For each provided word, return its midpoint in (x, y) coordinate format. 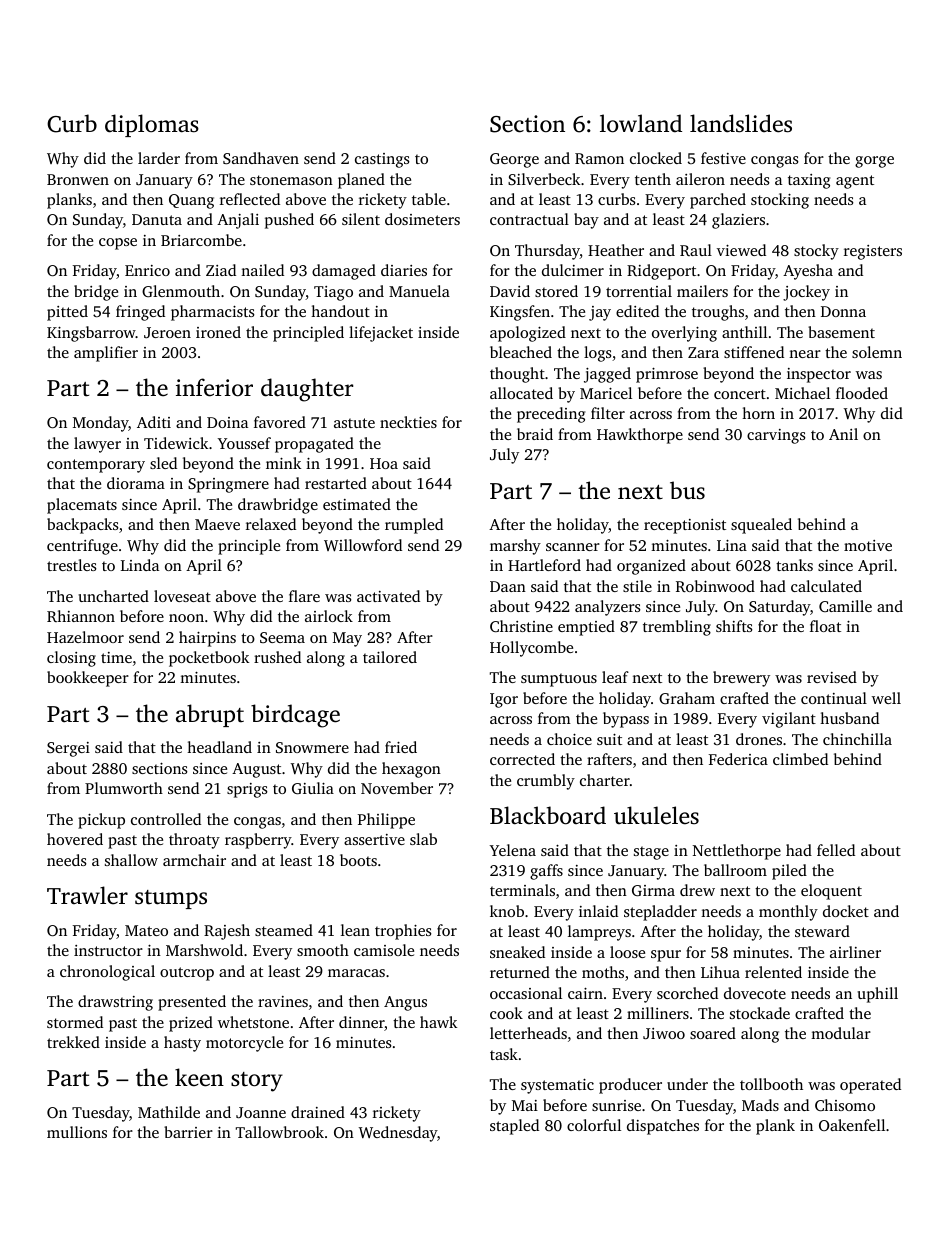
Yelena (513, 850)
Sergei (68, 749)
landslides (741, 123)
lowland (641, 123)
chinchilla (857, 739)
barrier (188, 1132)
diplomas (152, 125)
